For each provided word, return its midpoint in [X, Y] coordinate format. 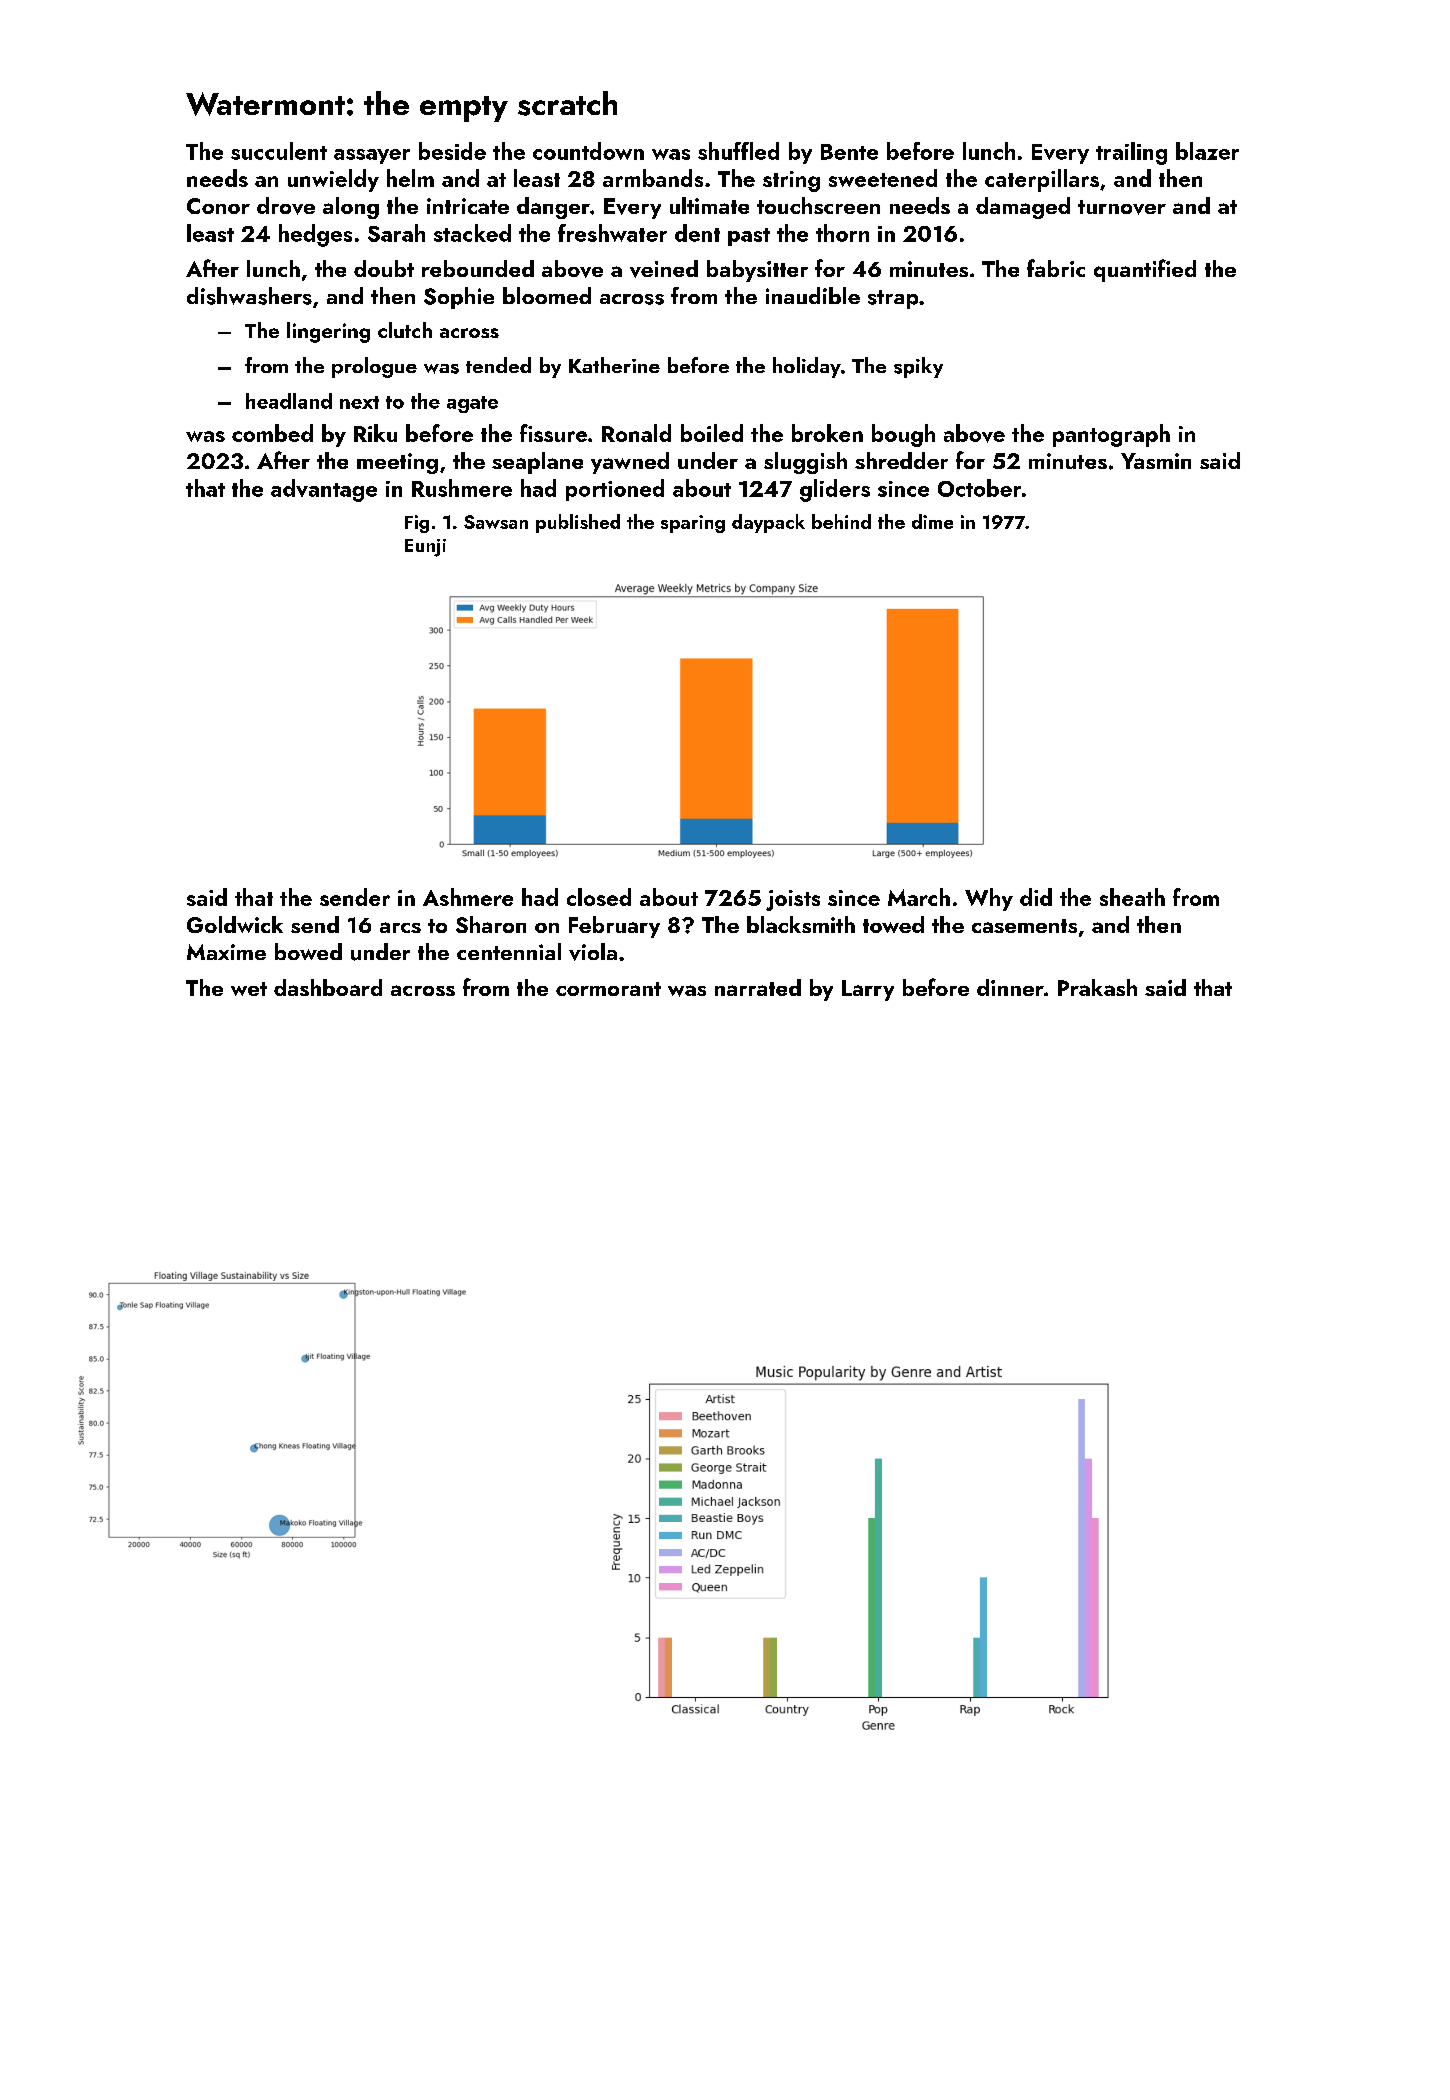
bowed [308, 951]
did [1036, 897]
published [578, 523]
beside [452, 151]
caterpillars [1042, 180]
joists [793, 900]
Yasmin [1156, 461]
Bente [849, 152]
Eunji [425, 548]
